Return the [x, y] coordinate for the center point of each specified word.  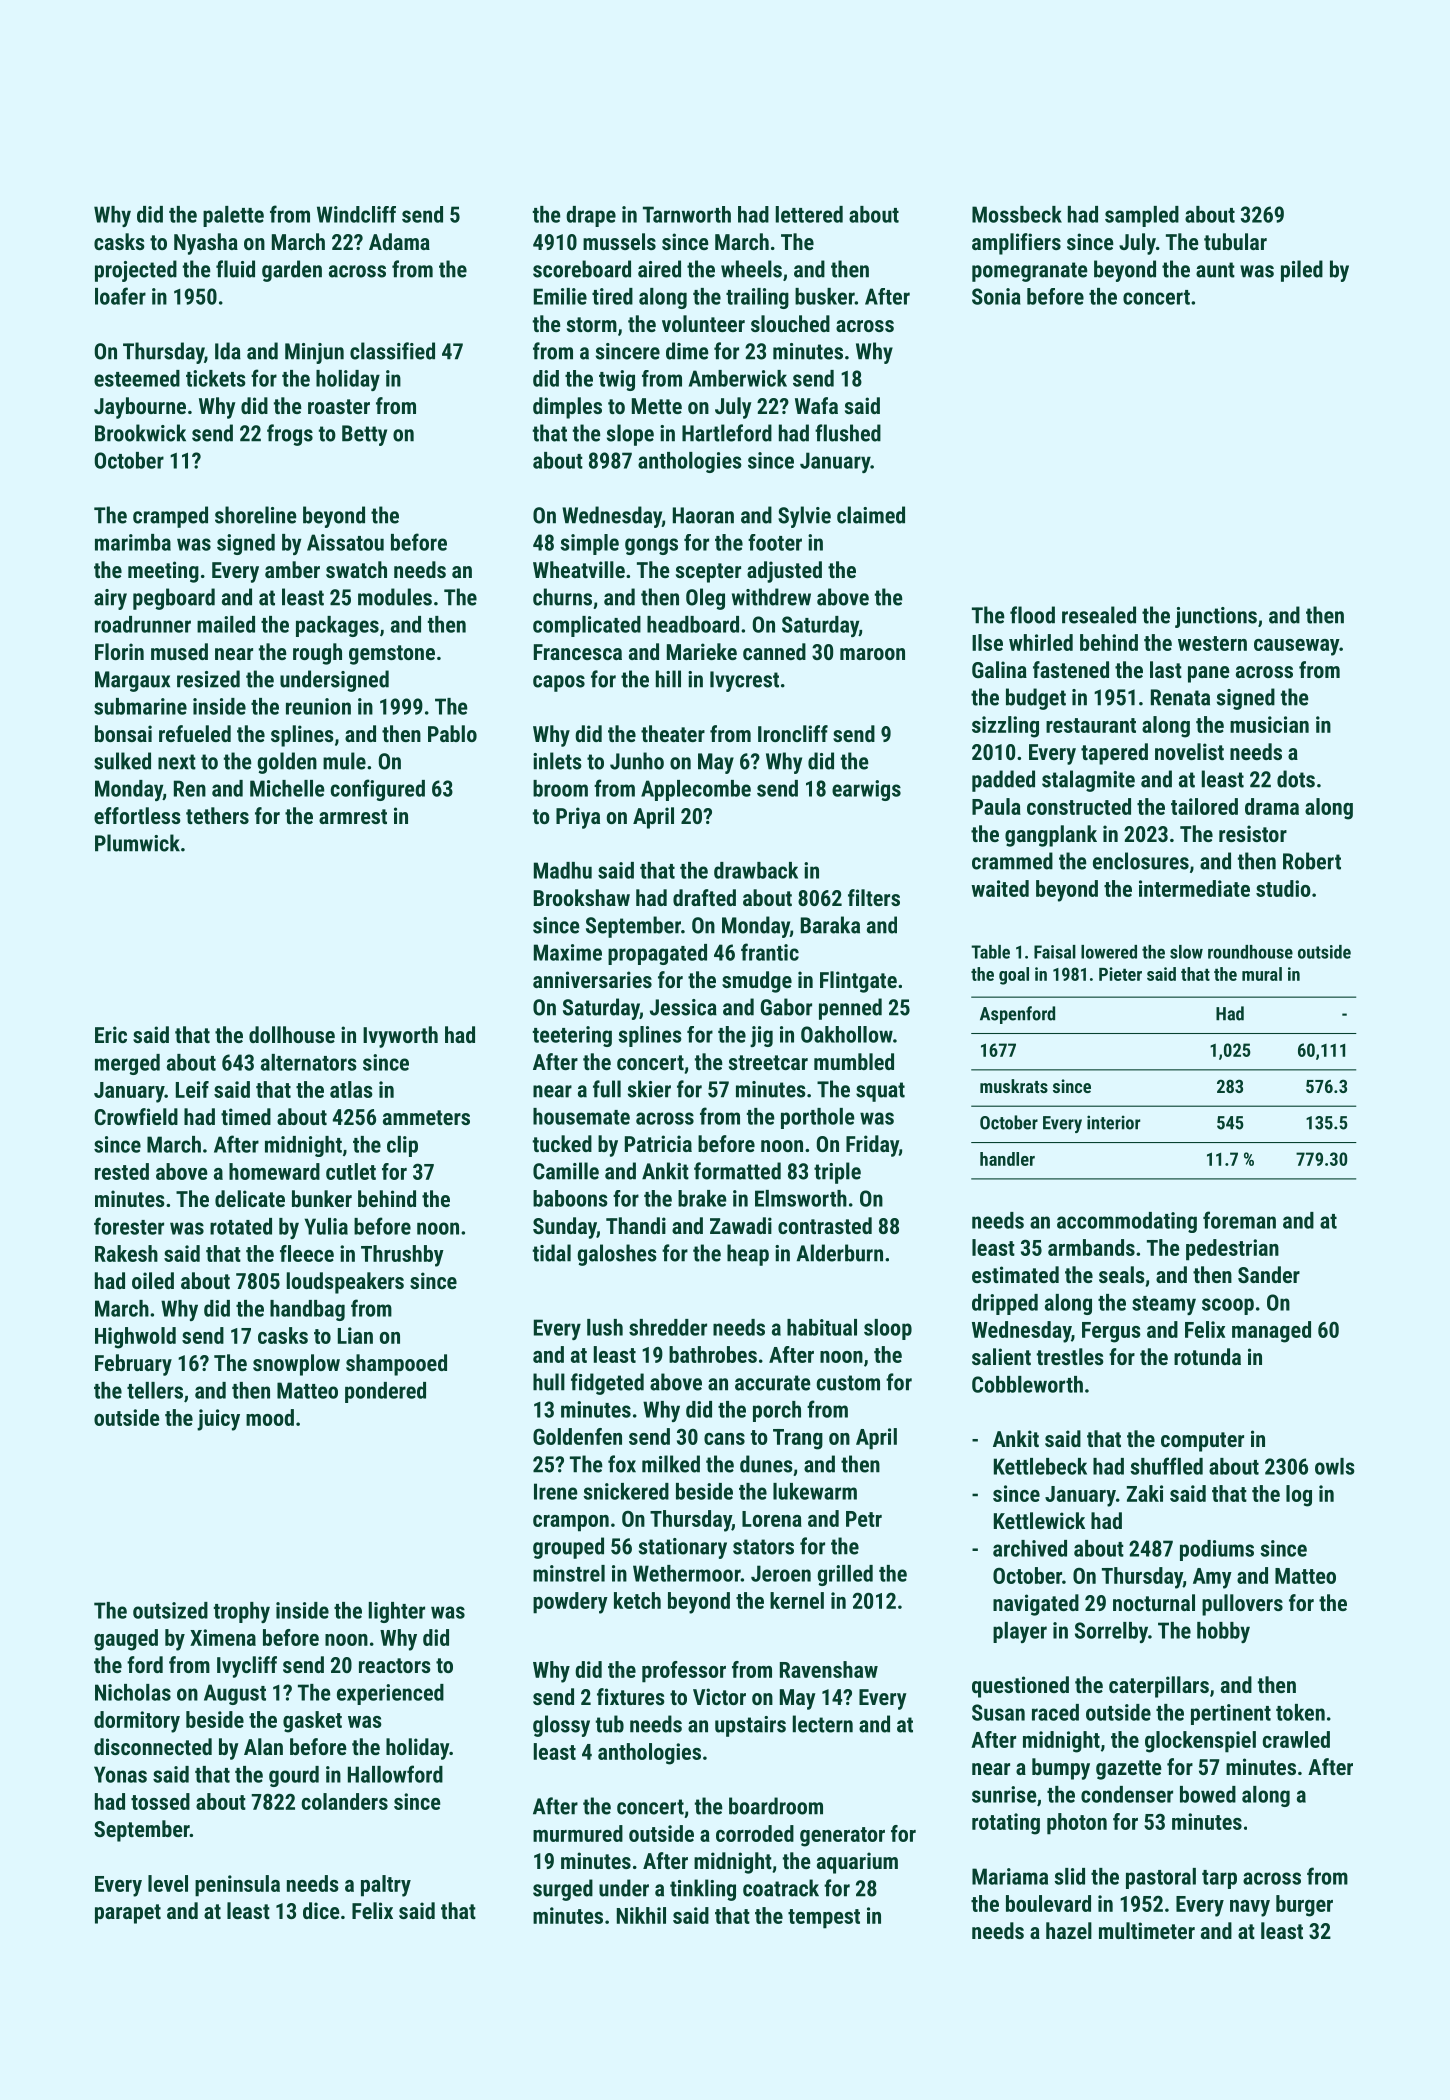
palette [233, 216]
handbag [307, 1310]
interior [1113, 1122]
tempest [824, 1919]
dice [321, 1910]
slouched [790, 323]
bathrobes [713, 1354]
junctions [1216, 617]
